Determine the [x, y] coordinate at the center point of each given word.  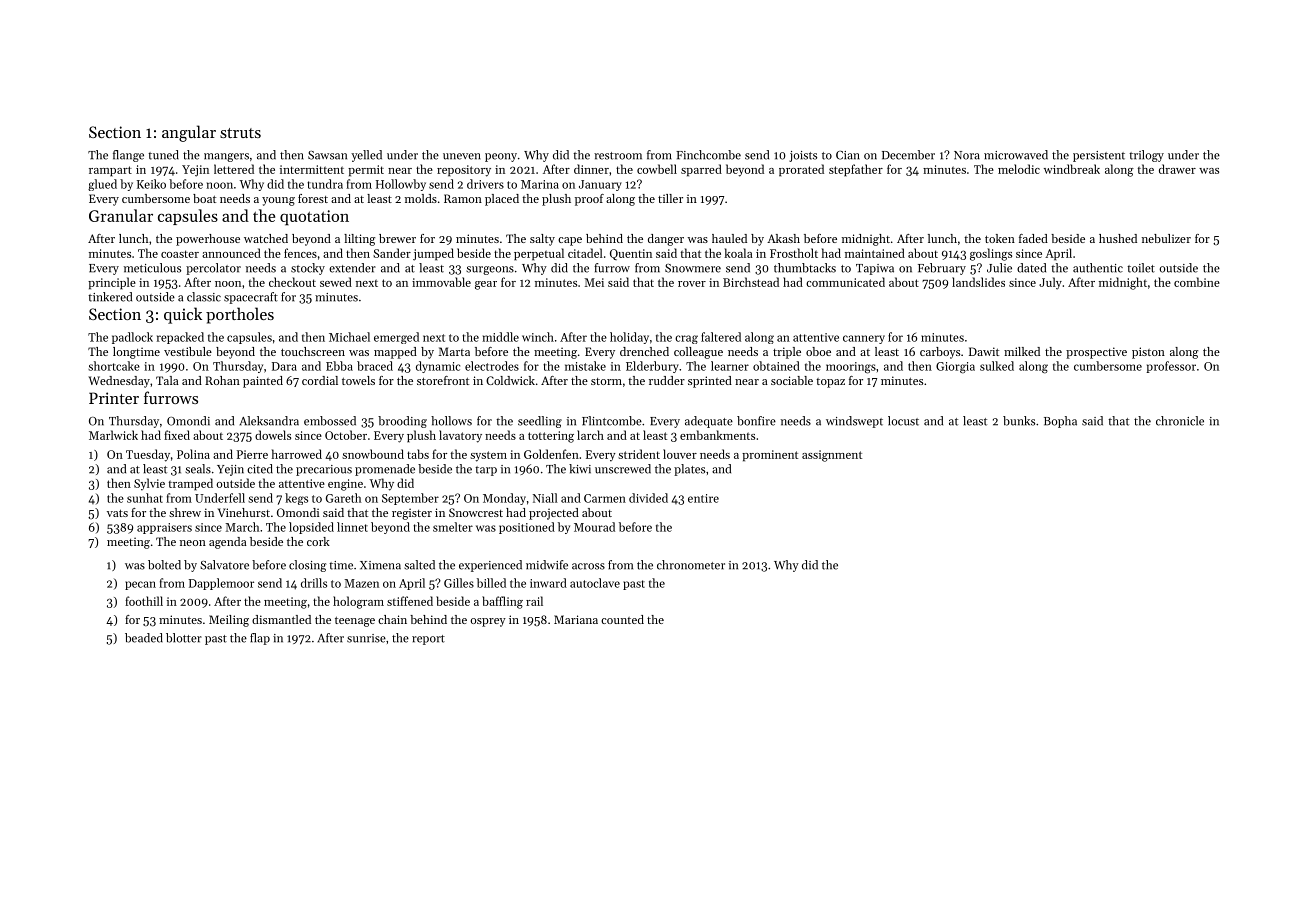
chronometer [691, 565]
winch [538, 337]
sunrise [366, 638]
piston [1148, 353]
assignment [832, 456]
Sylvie [149, 484]
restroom [618, 156]
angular [189, 133]
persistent [1099, 156]
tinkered [110, 297]
